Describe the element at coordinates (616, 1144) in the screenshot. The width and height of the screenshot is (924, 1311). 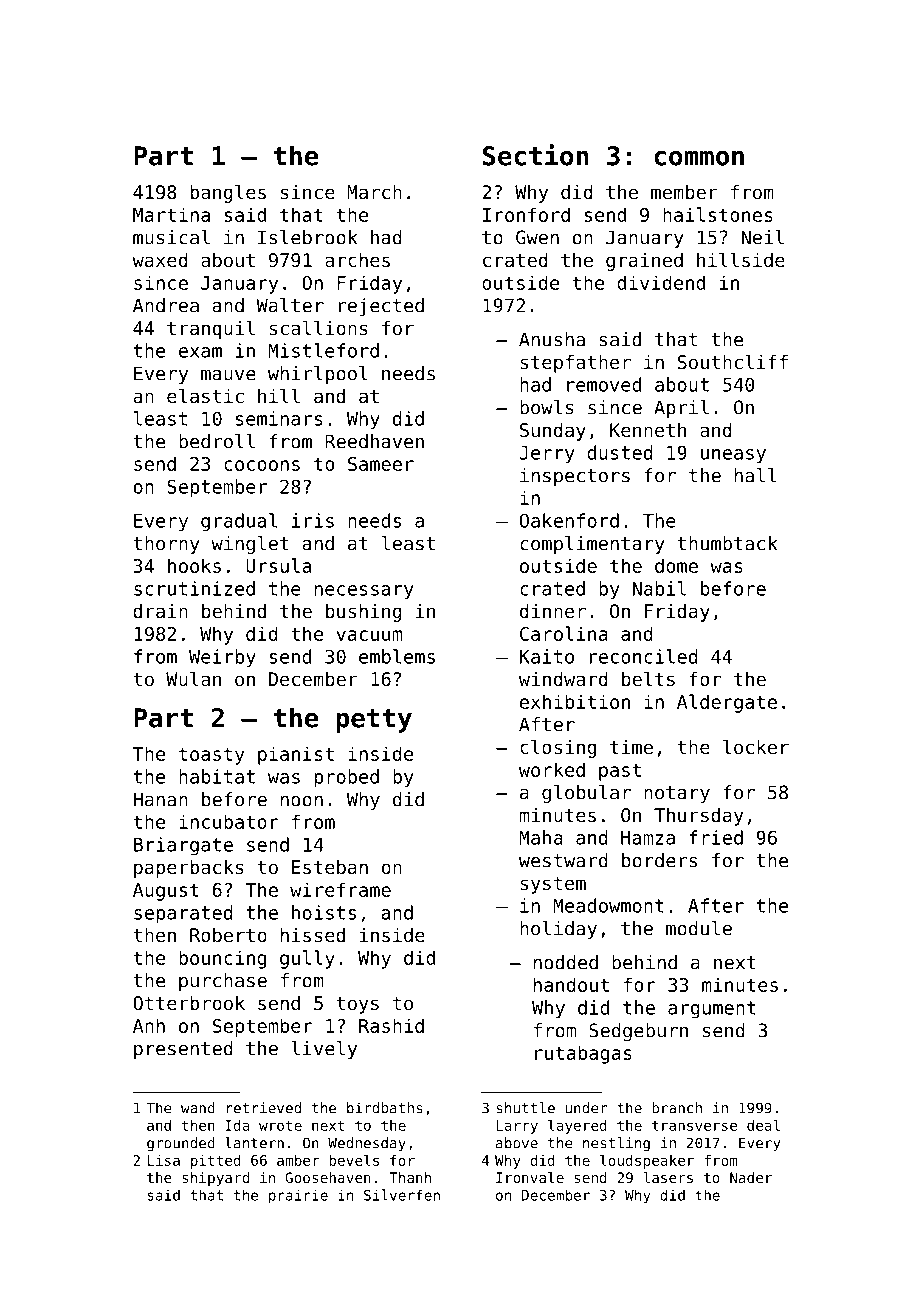
I see `nestling` at that location.
